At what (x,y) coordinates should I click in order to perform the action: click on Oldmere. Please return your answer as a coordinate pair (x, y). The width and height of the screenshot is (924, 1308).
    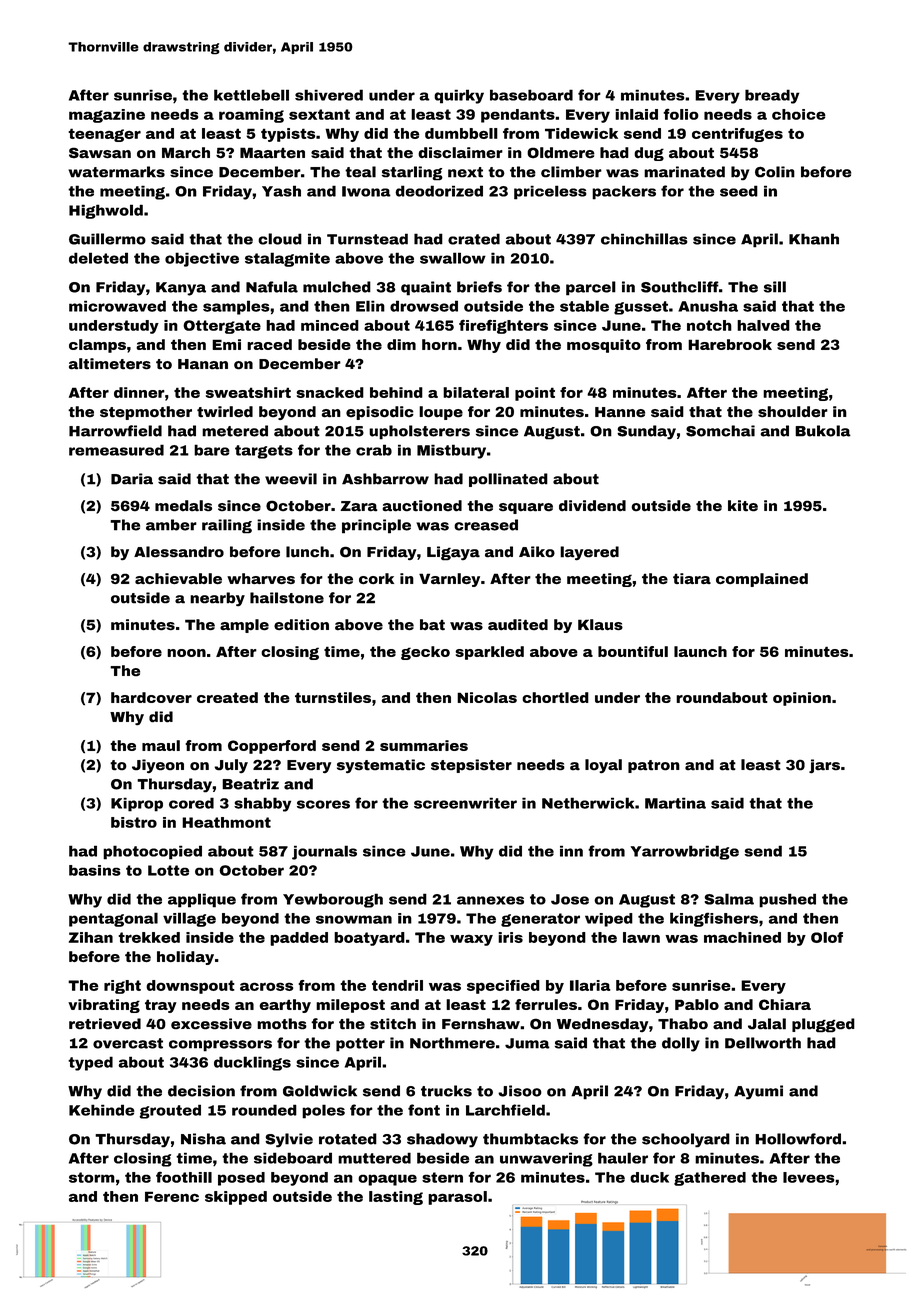
    Looking at the image, I should click on (561, 153).
